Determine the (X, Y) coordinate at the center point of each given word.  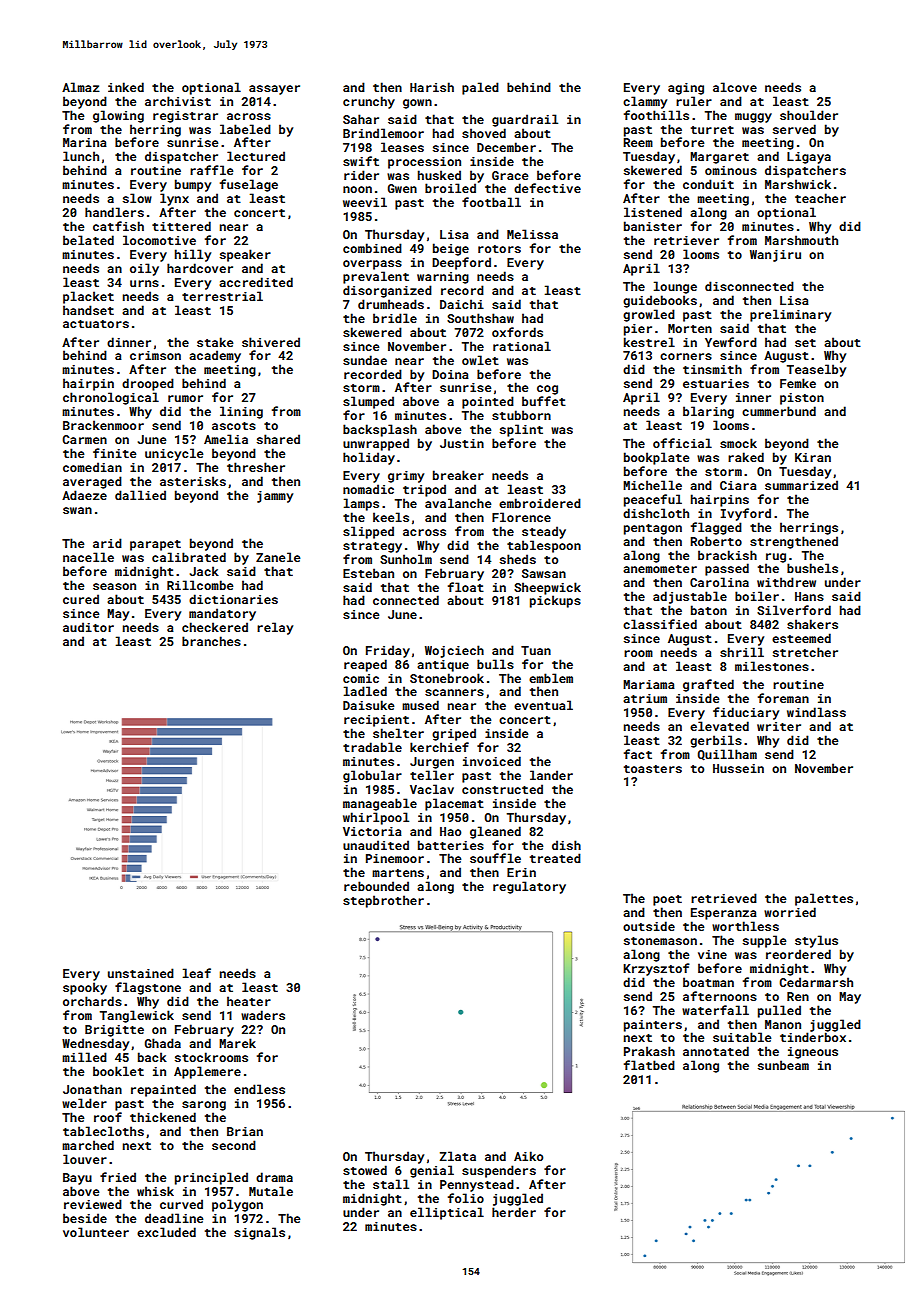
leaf (197, 973)
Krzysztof (656, 969)
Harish (432, 87)
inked (126, 87)
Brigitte (114, 1031)
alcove (735, 87)
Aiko (528, 1156)
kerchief (439, 747)
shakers (812, 624)
